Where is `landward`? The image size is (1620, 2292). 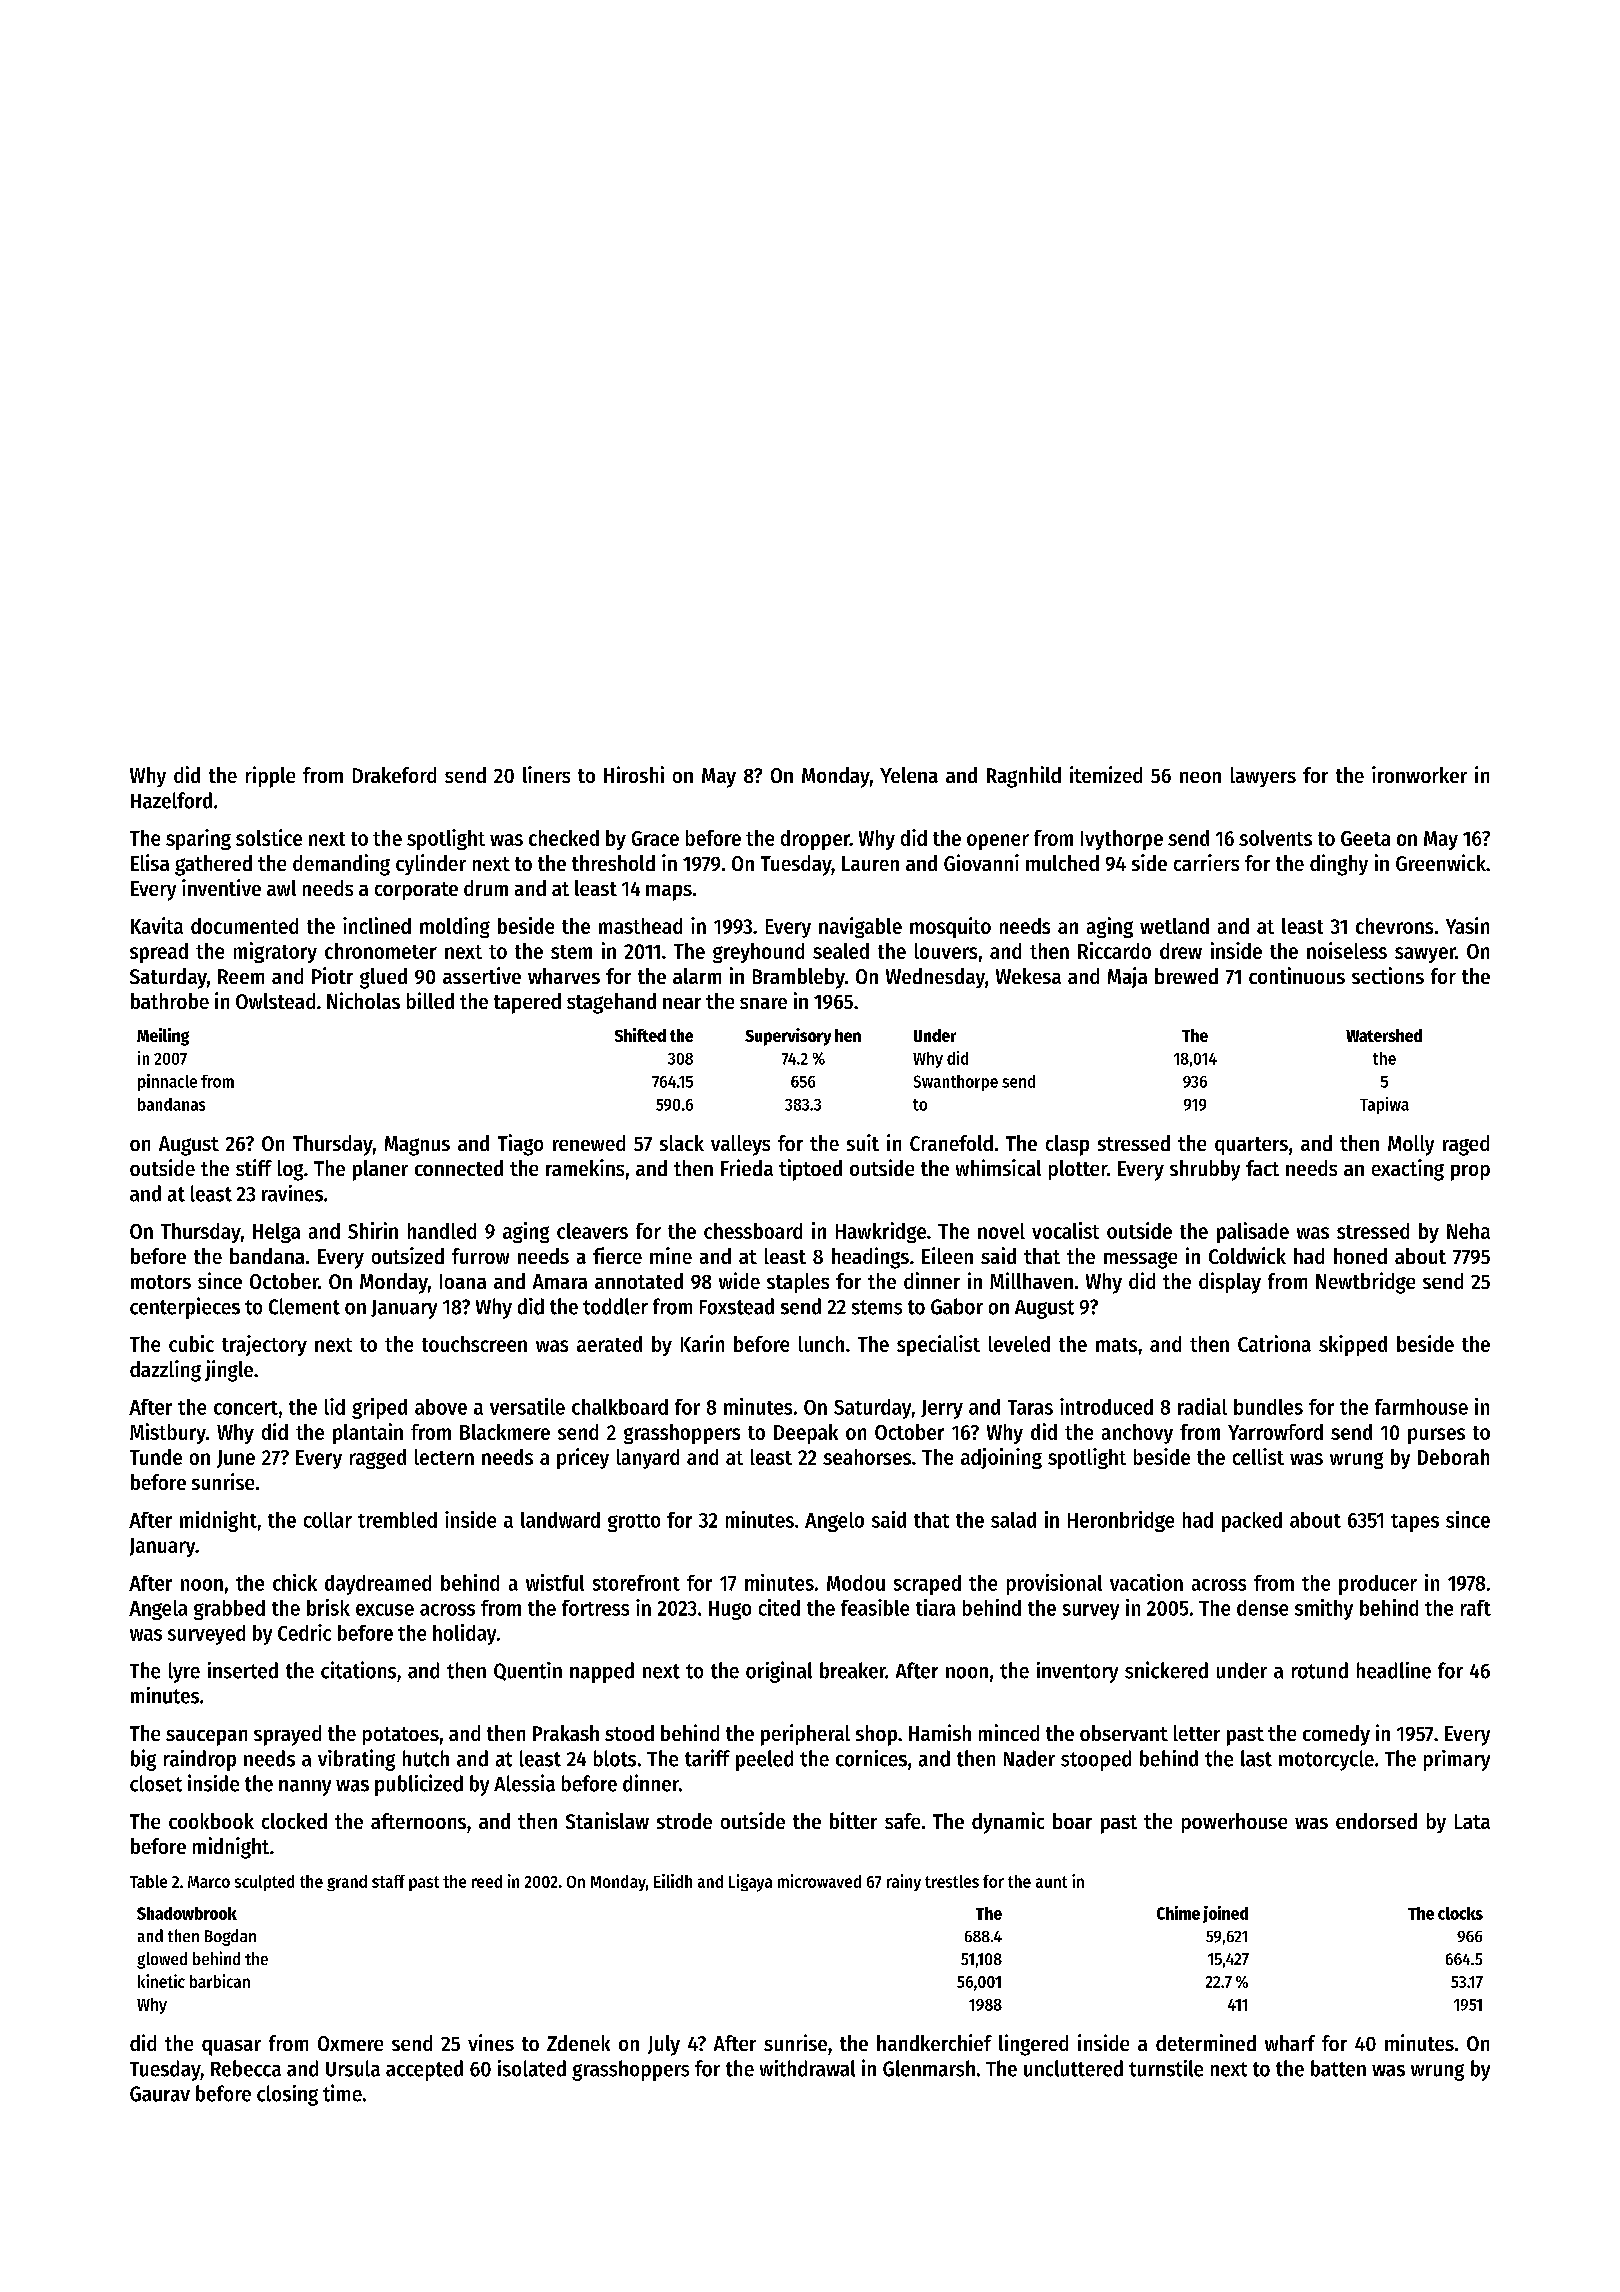
landward is located at coordinates (560, 1520).
